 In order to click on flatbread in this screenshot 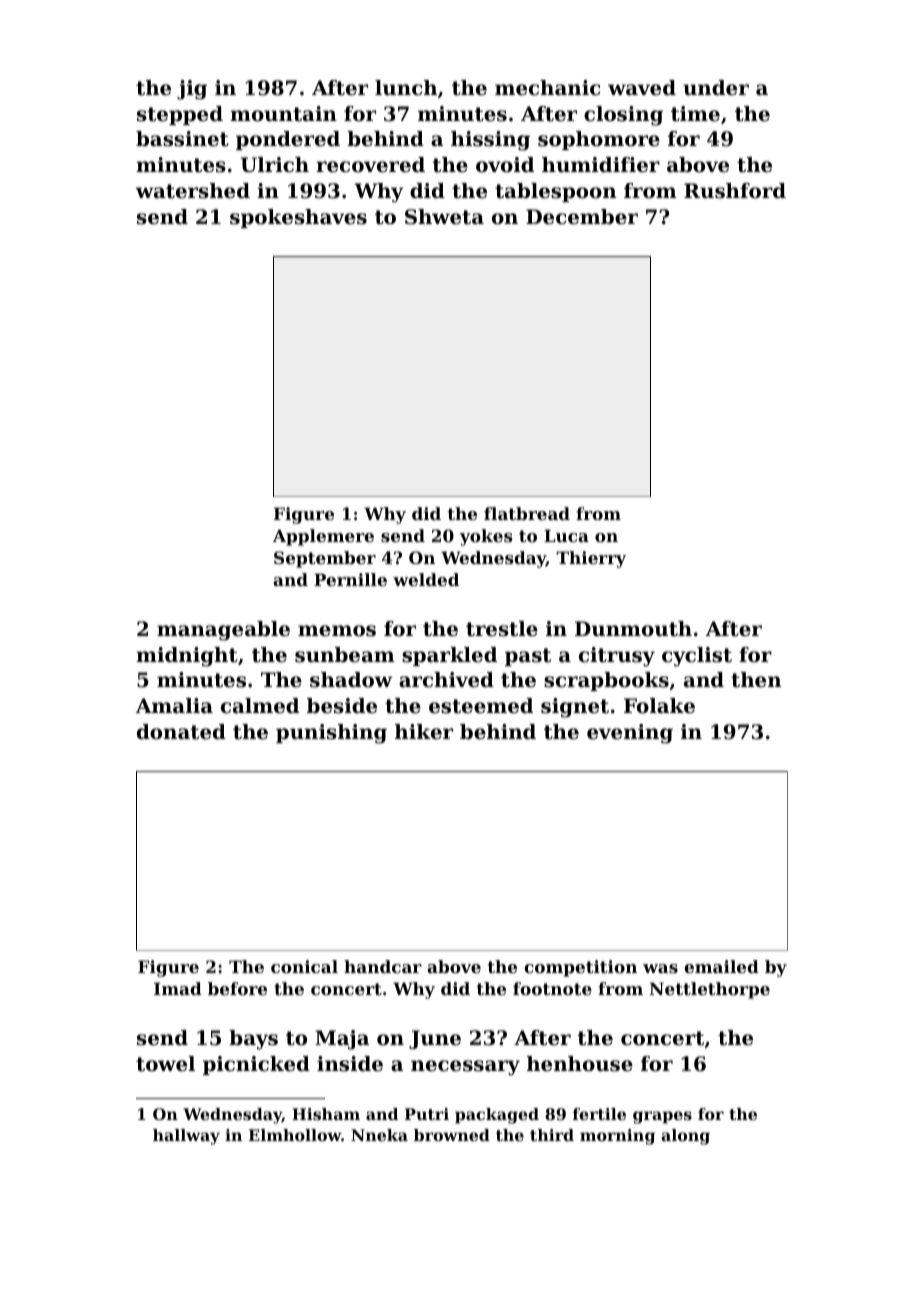, I will do `click(527, 513)`.
